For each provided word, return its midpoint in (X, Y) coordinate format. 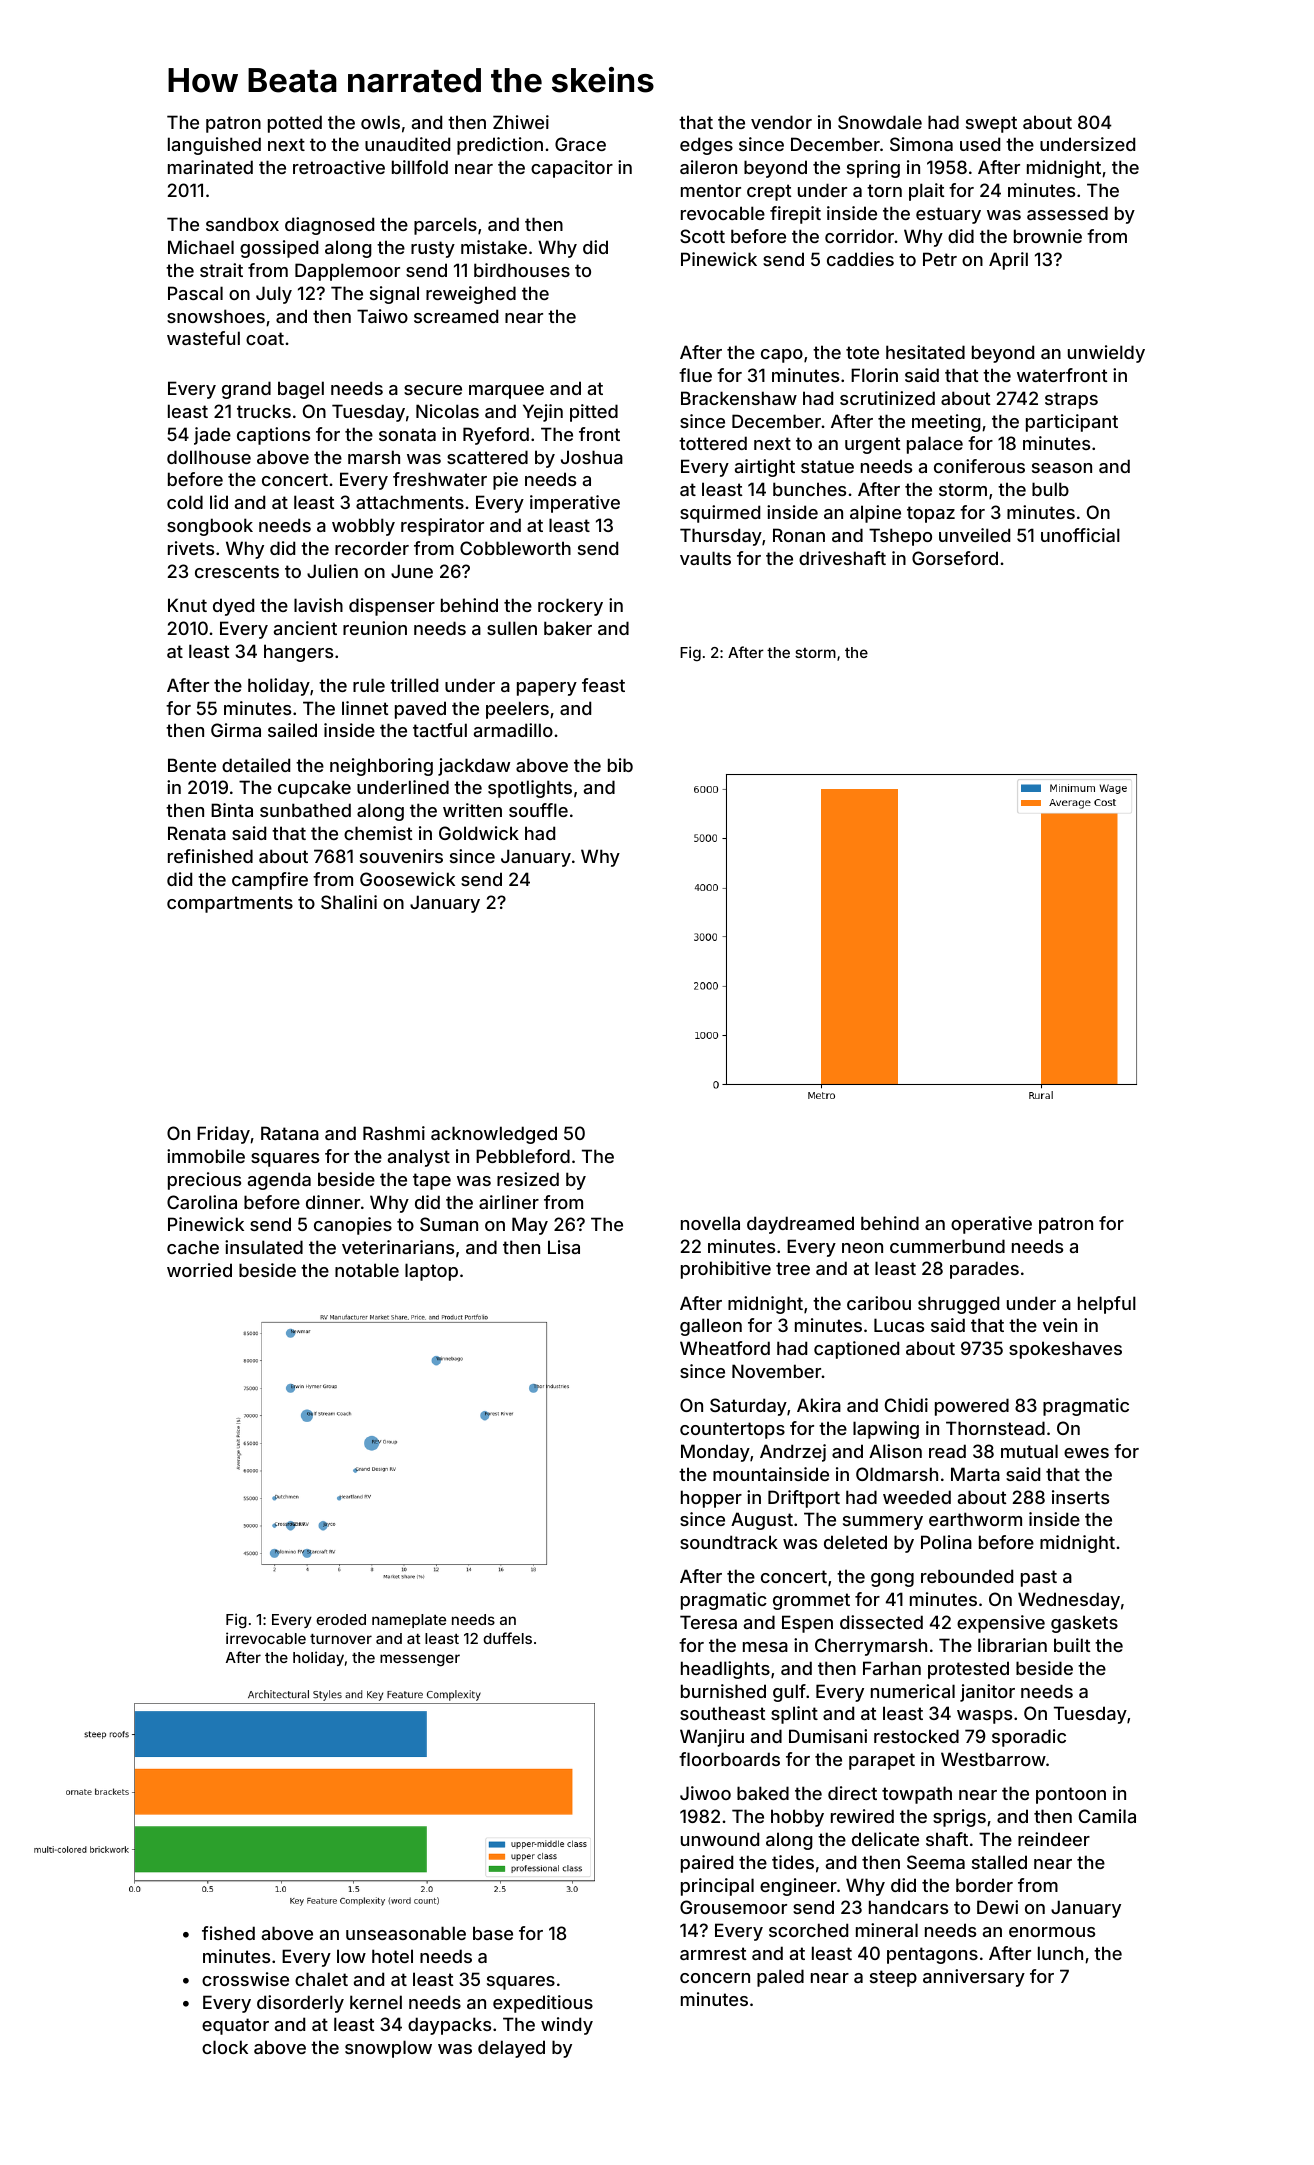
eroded (341, 1619)
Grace (580, 144)
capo (782, 356)
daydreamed (800, 1225)
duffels (507, 1638)
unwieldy (1106, 354)
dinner (333, 1202)
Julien (332, 571)
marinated (210, 167)
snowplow (388, 2049)
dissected (881, 1622)
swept (991, 124)
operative (991, 1225)
